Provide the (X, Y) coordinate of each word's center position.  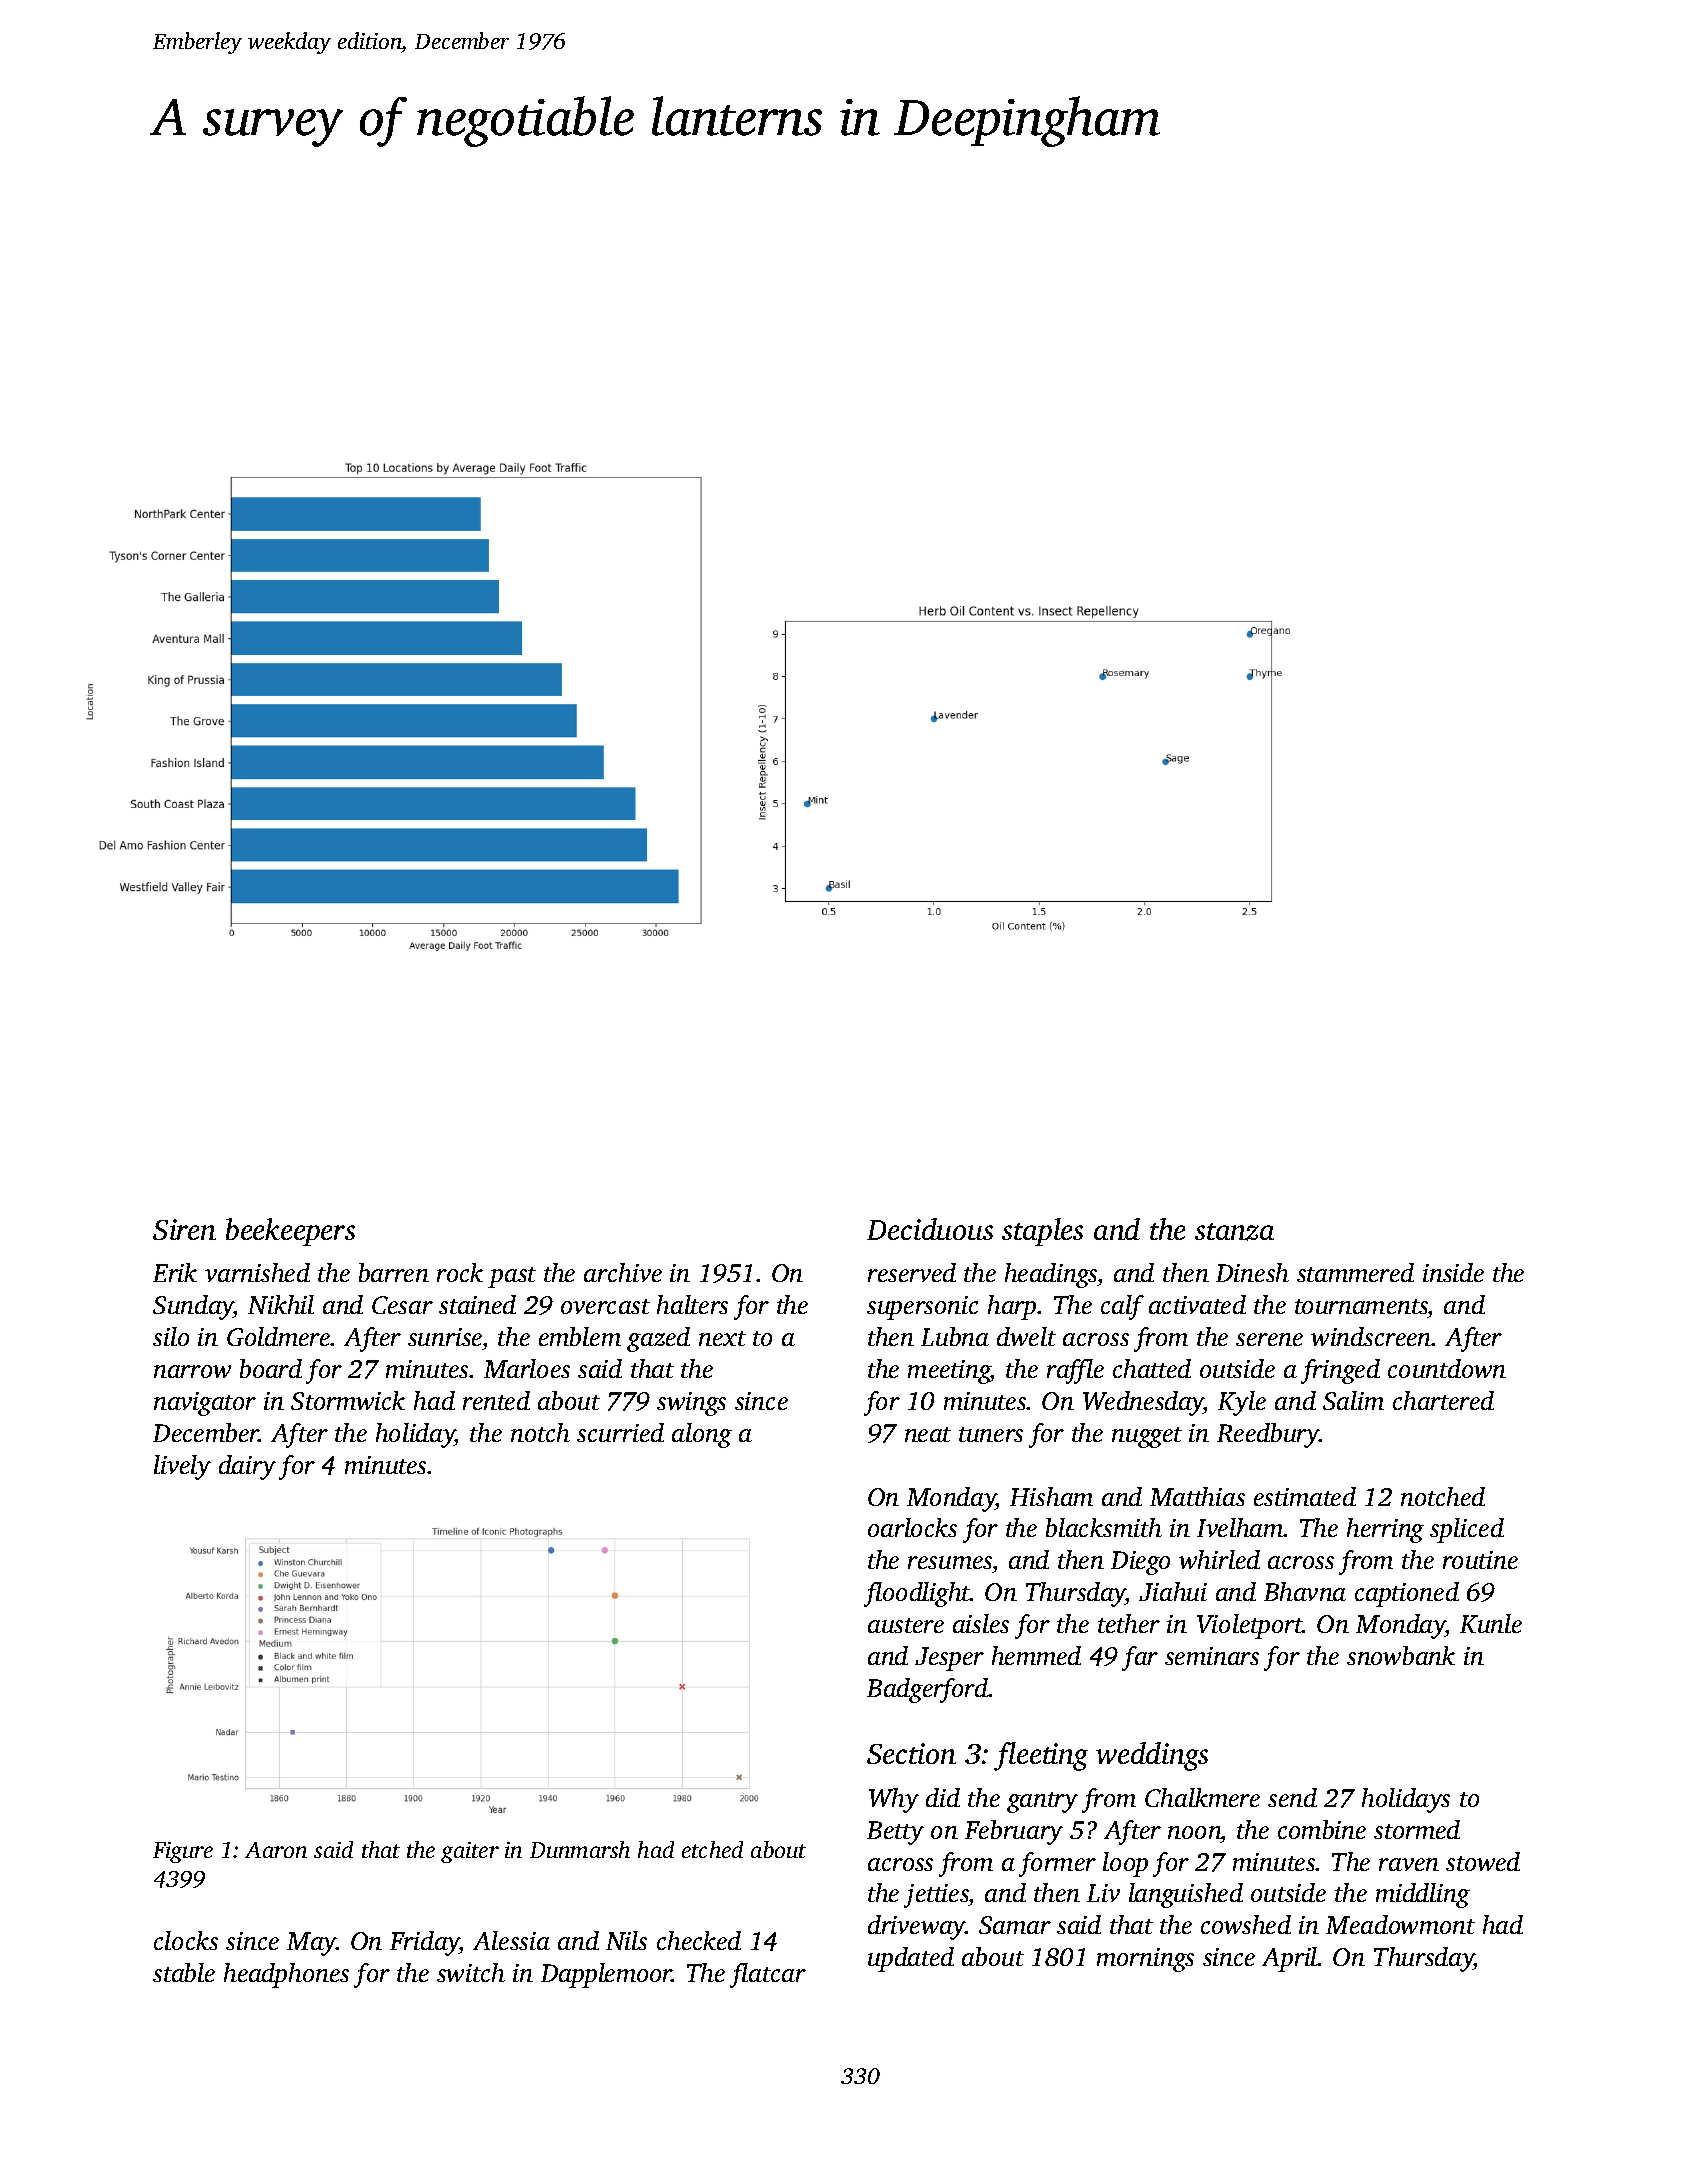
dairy (247, 1467)
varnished (257, 1272)
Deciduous (930, 1229)
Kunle (1491, 1623)
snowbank (1401, 1655)
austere (906, 1625)
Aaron (276, 1850)
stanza (1234, 1232)
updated (911, 1959)
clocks (186, 1940)
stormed (1417, 1829)
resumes (950, 1564)
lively (182, 1467)
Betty (895, 1833)
